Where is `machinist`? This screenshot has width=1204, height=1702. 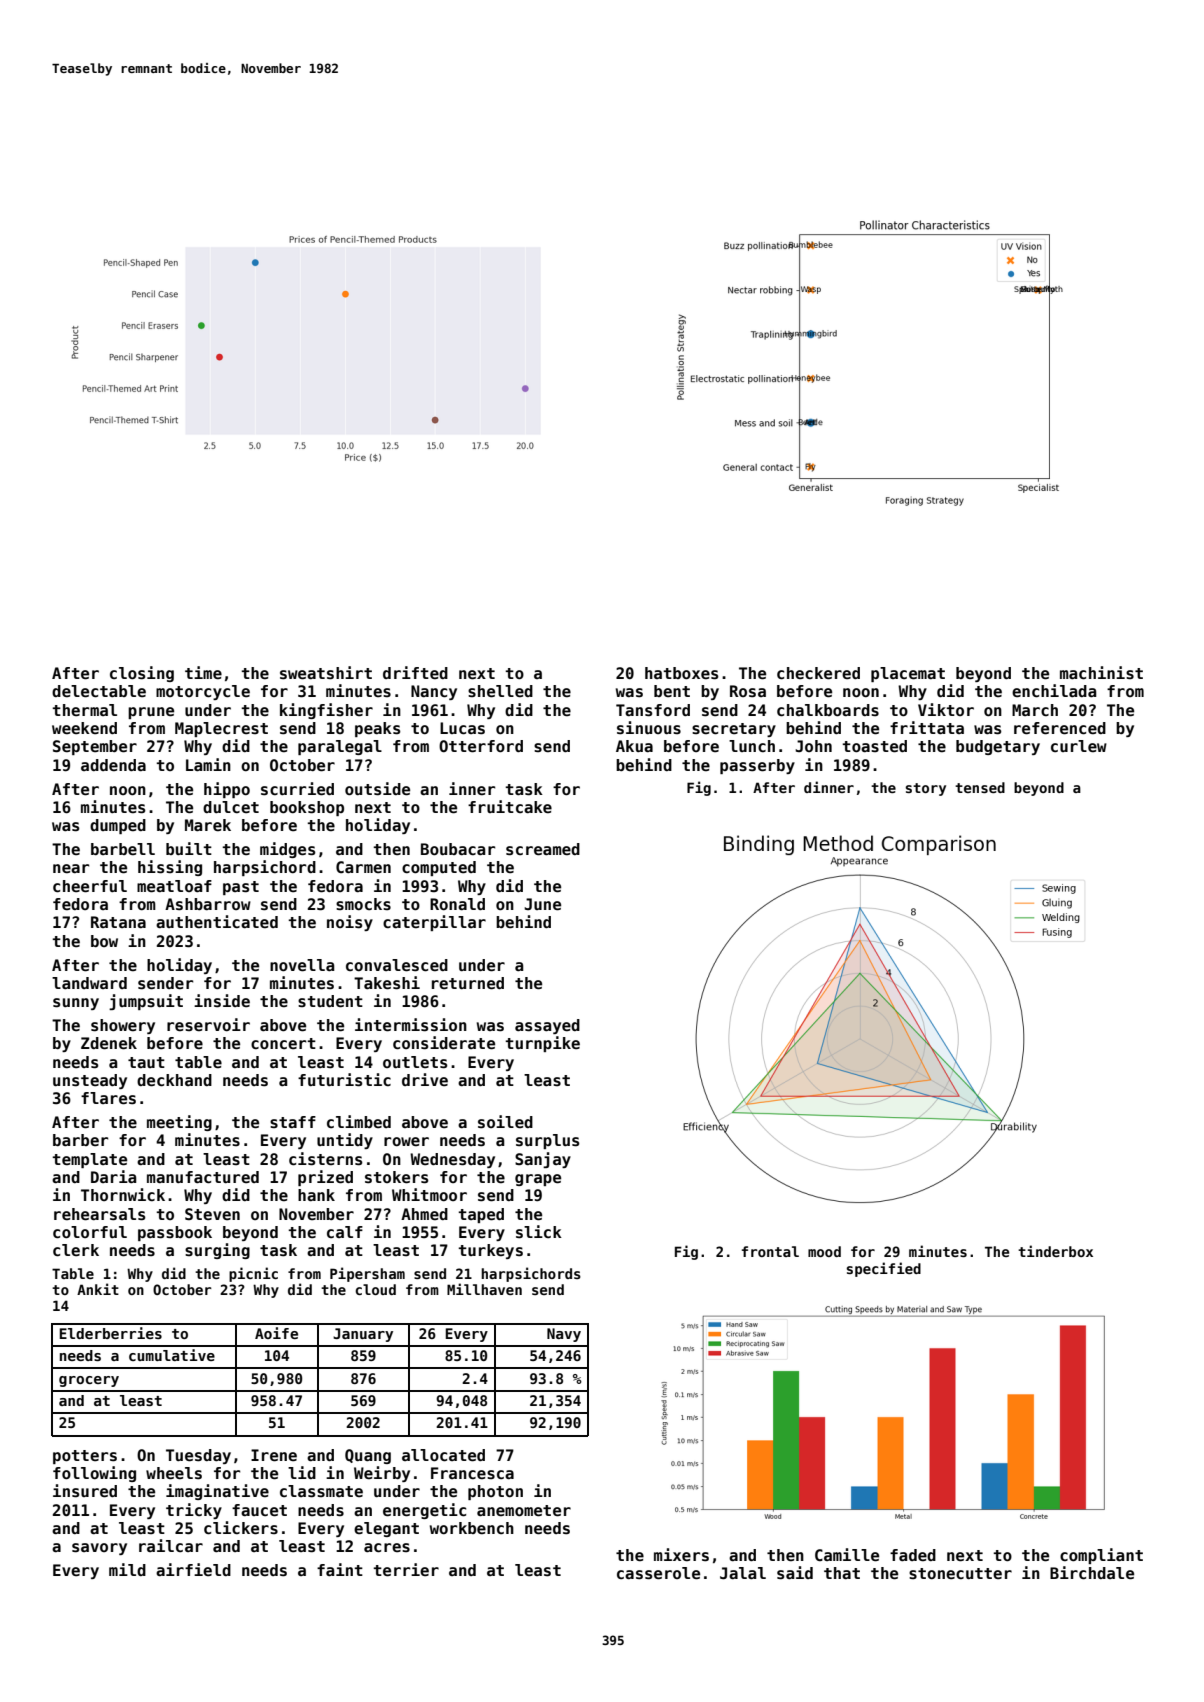
machinist is located at coordinates (1101, 673).
